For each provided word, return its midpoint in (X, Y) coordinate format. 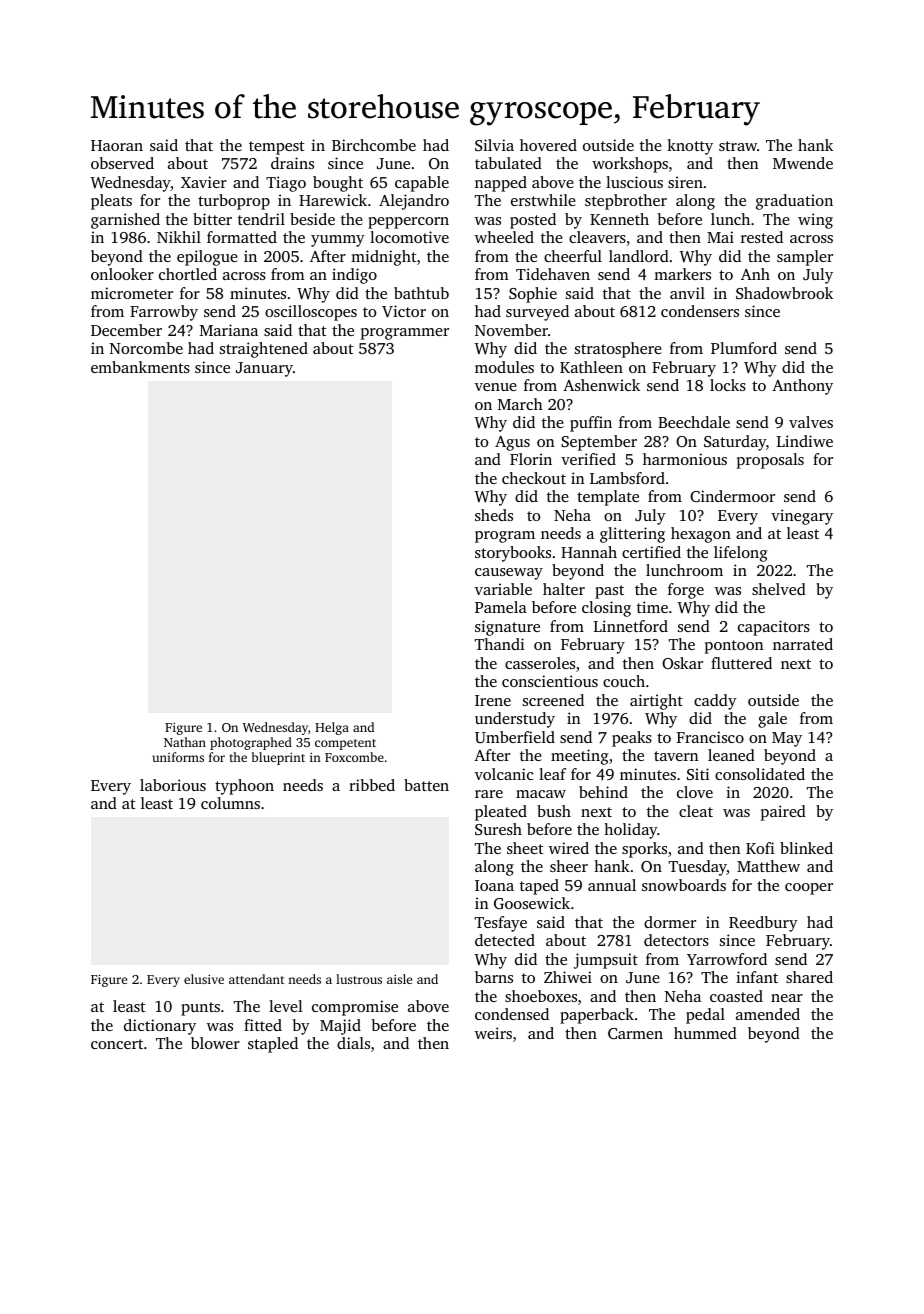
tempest (277, 148)
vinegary (802, 517)
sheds (494, 515)
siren (685, 182)
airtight (656, 702)
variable (503, 589)
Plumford (744, 348)
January (264, 369)
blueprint (278, 758)
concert (117, 1044)
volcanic (504, 774)
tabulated (508, 163)
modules (504, 367)
